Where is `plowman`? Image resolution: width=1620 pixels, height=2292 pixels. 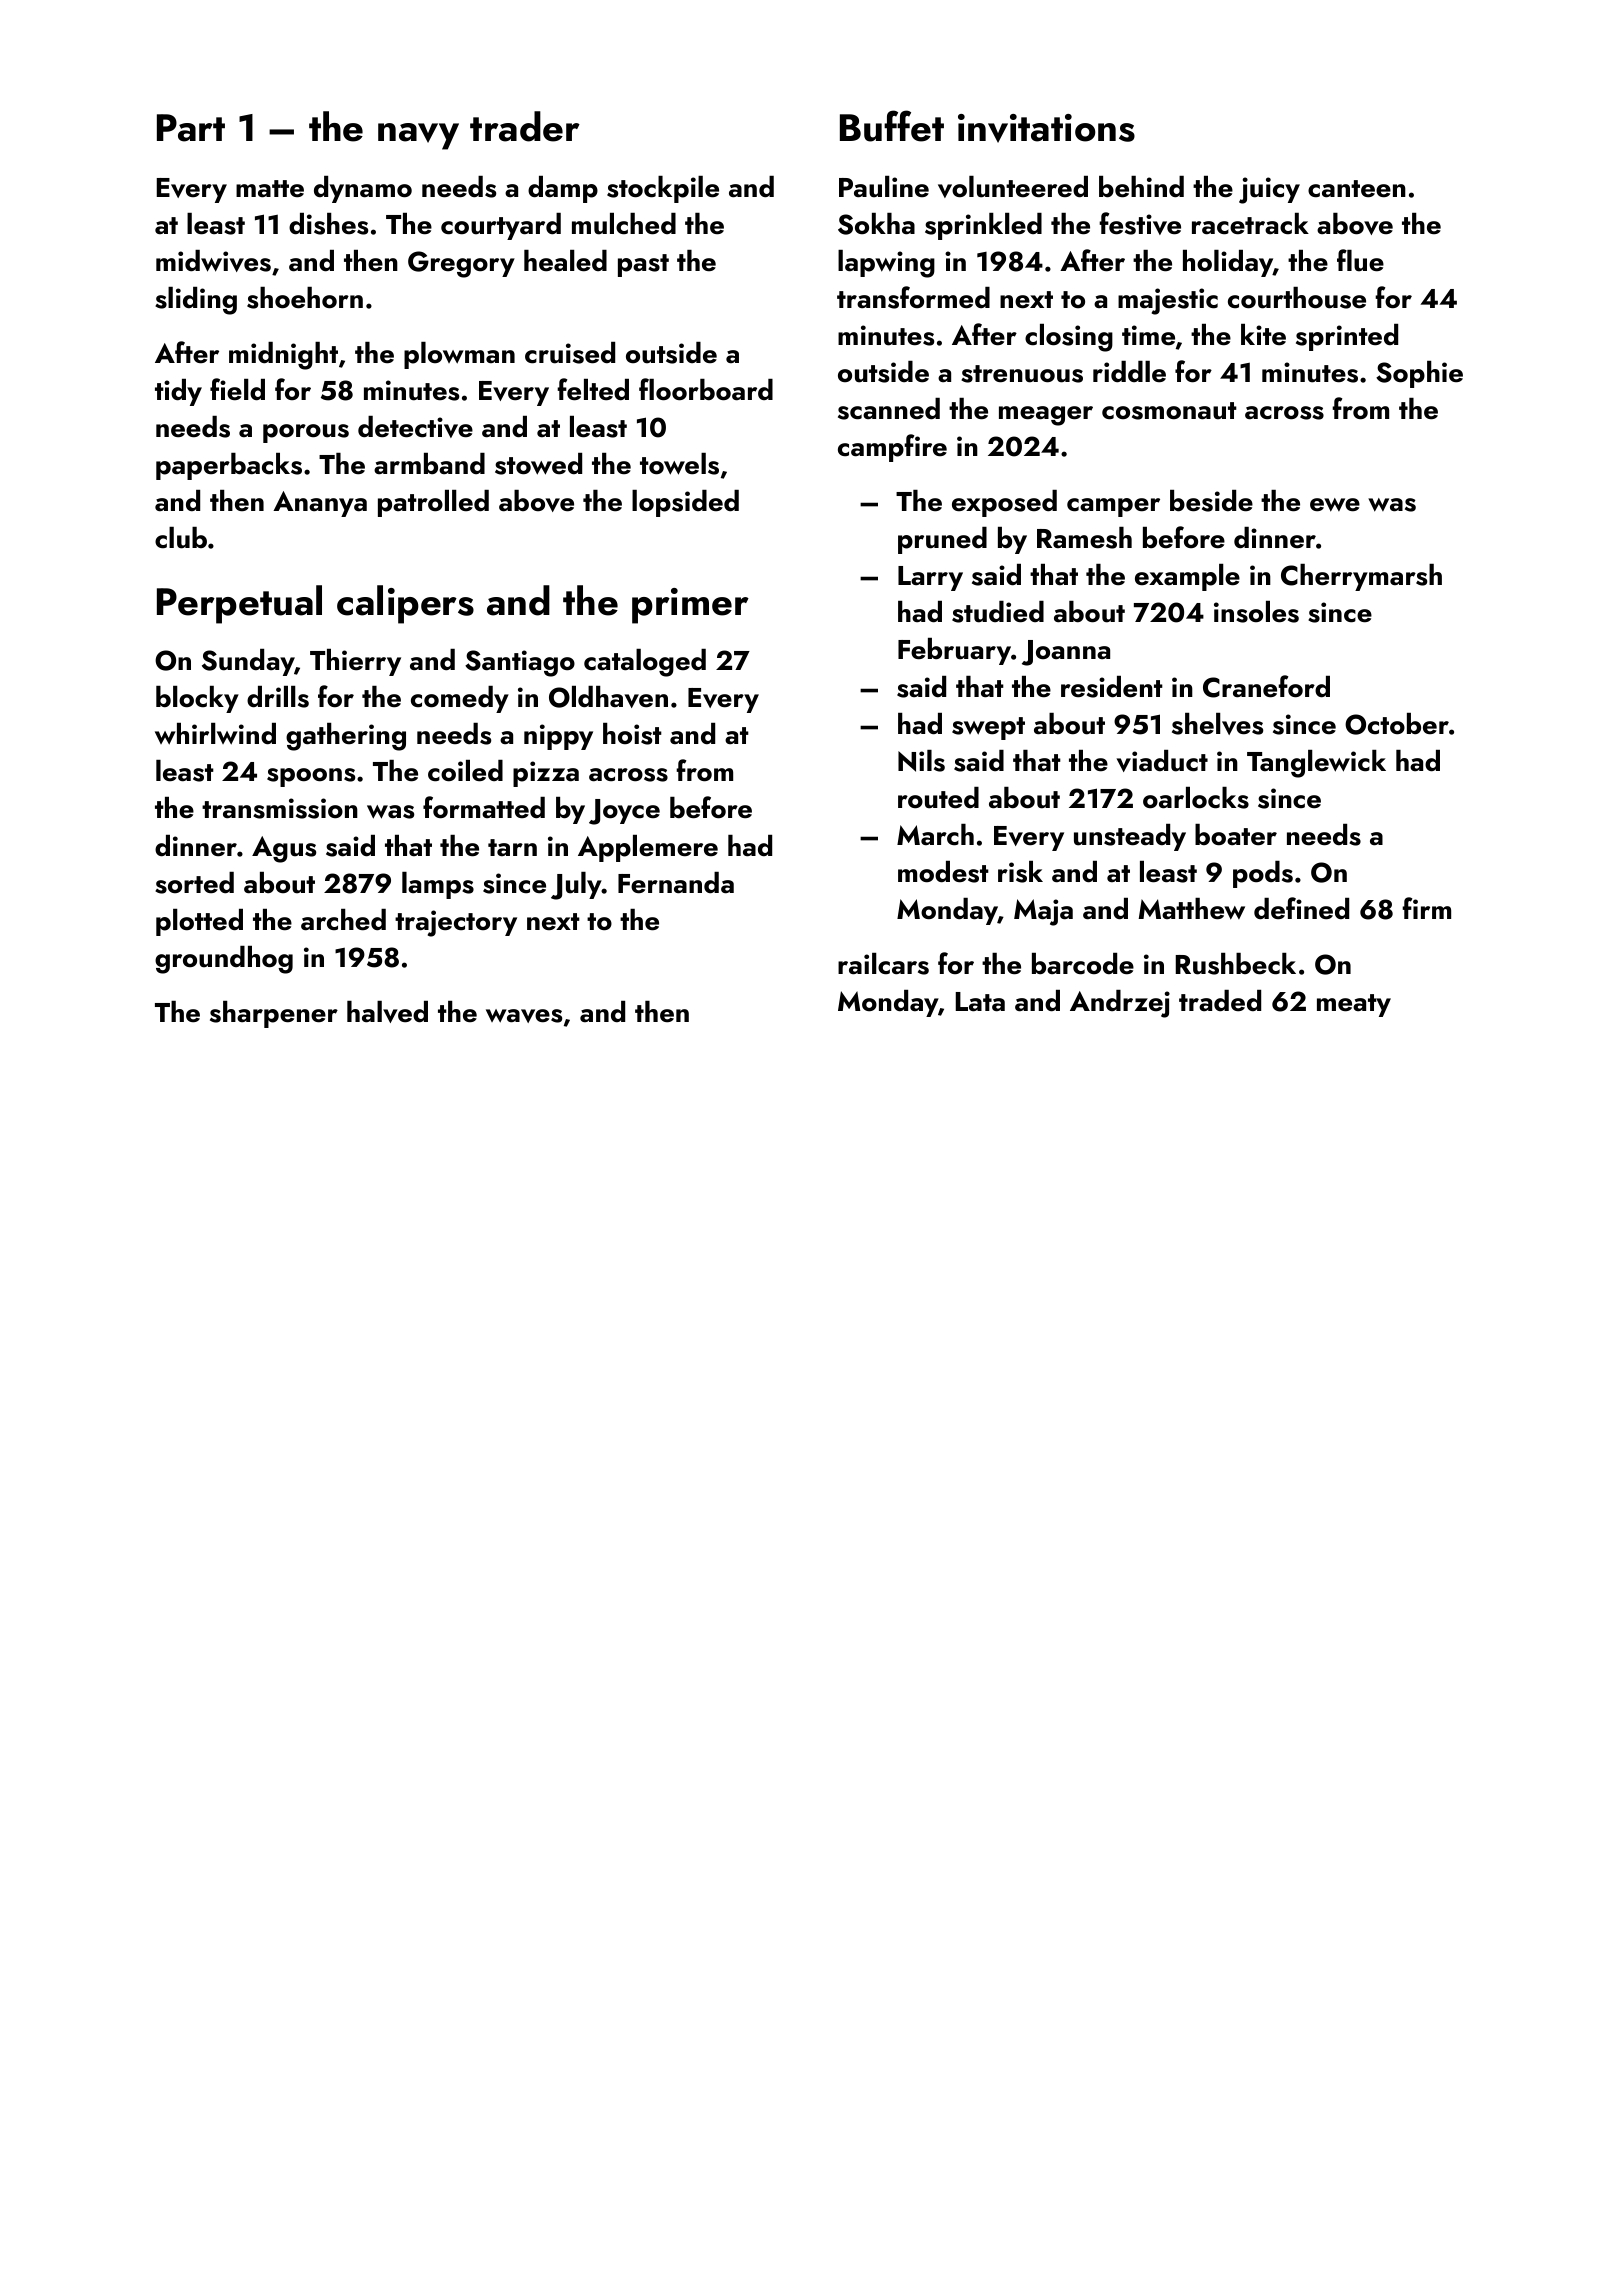
plowman is located at coordinates (459, 355).
